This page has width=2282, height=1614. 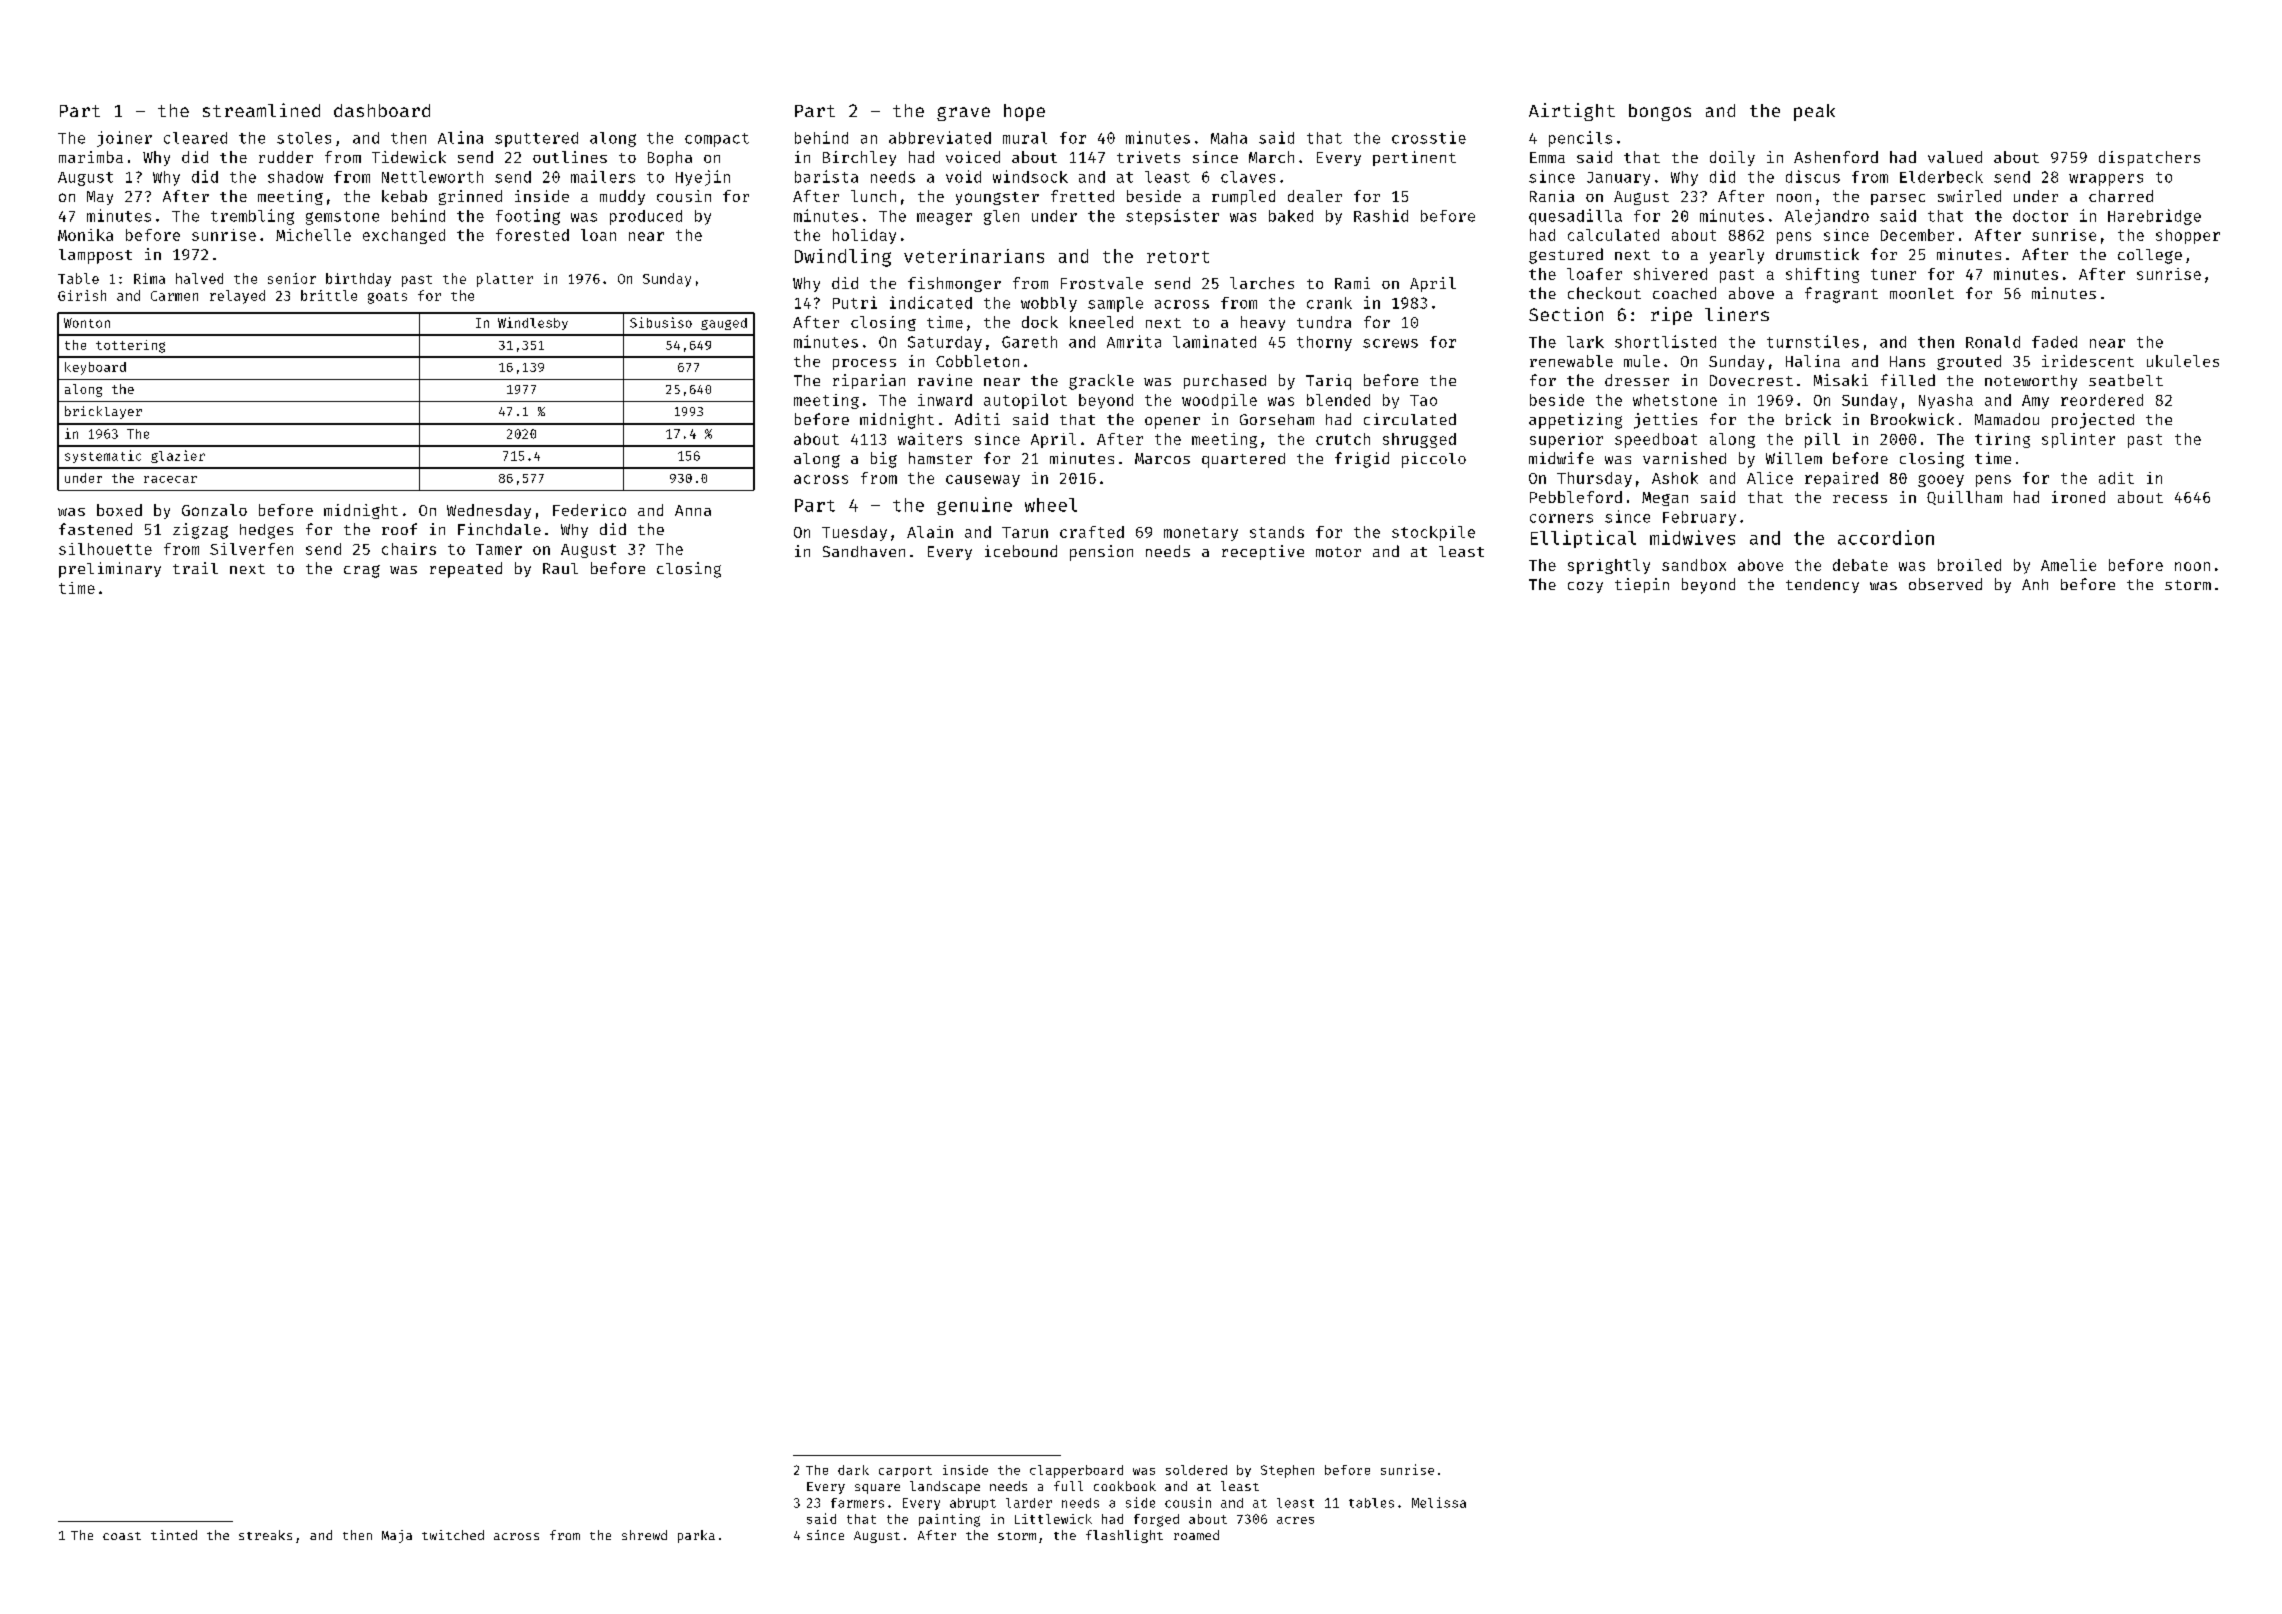 I want to click on marimba, so click(x=91, y=157).
